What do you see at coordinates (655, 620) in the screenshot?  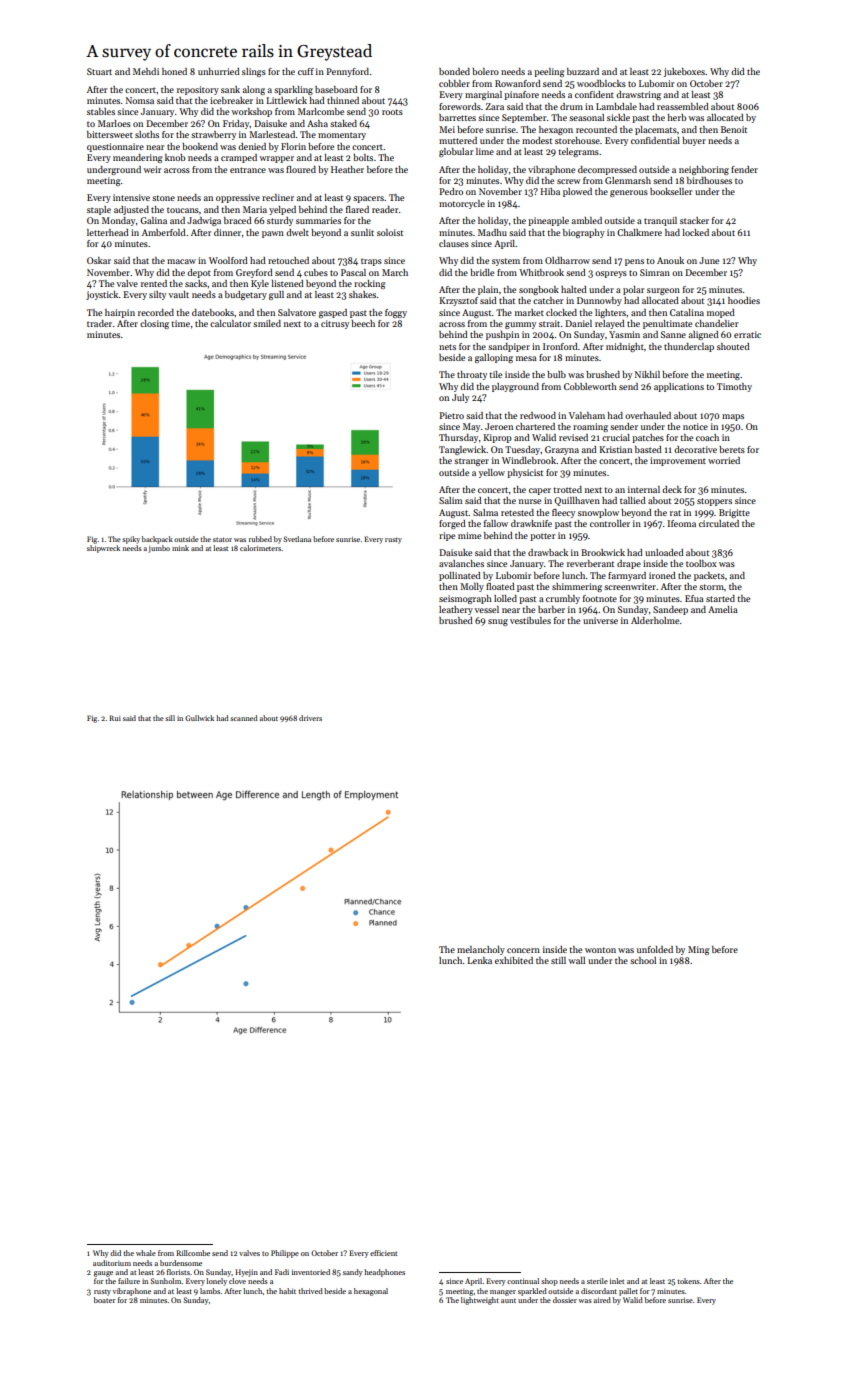 I see `Alderholme` at bounding box center [655, 620].
